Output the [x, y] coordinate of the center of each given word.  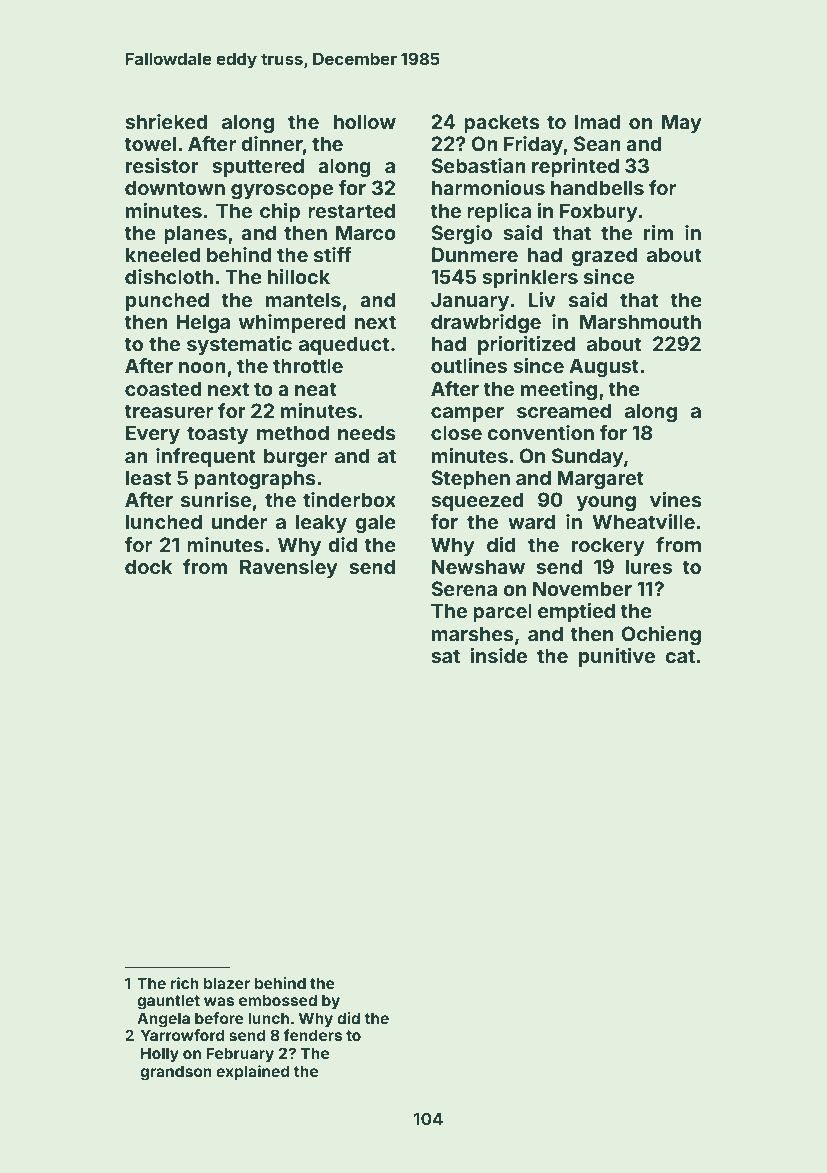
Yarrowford [182, 1035]
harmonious [488, 187]
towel [150, 143]
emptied [576, 612]
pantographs [255, 480]
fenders [312, 1035]
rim [658, 232]
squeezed [477, 501]
